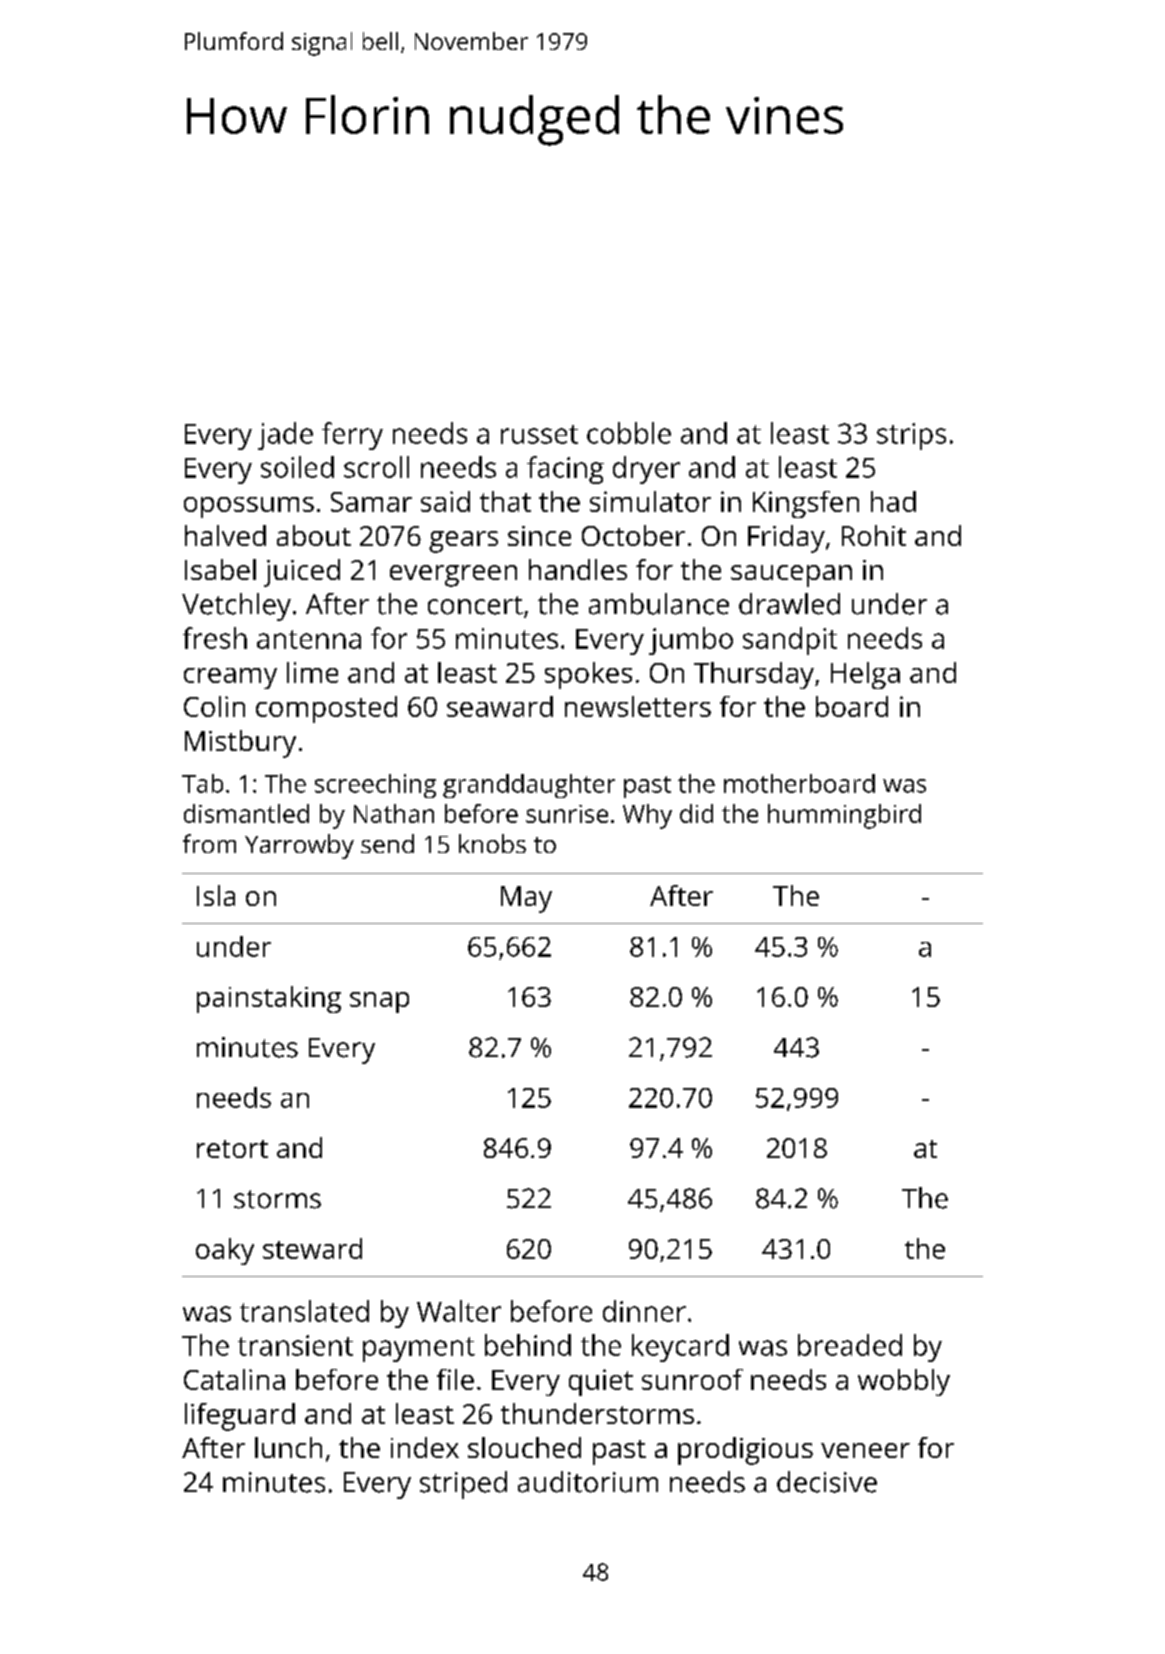  Describe the element at coordinates (806, 504) in the image. I see `Kingsfen` at that location.
